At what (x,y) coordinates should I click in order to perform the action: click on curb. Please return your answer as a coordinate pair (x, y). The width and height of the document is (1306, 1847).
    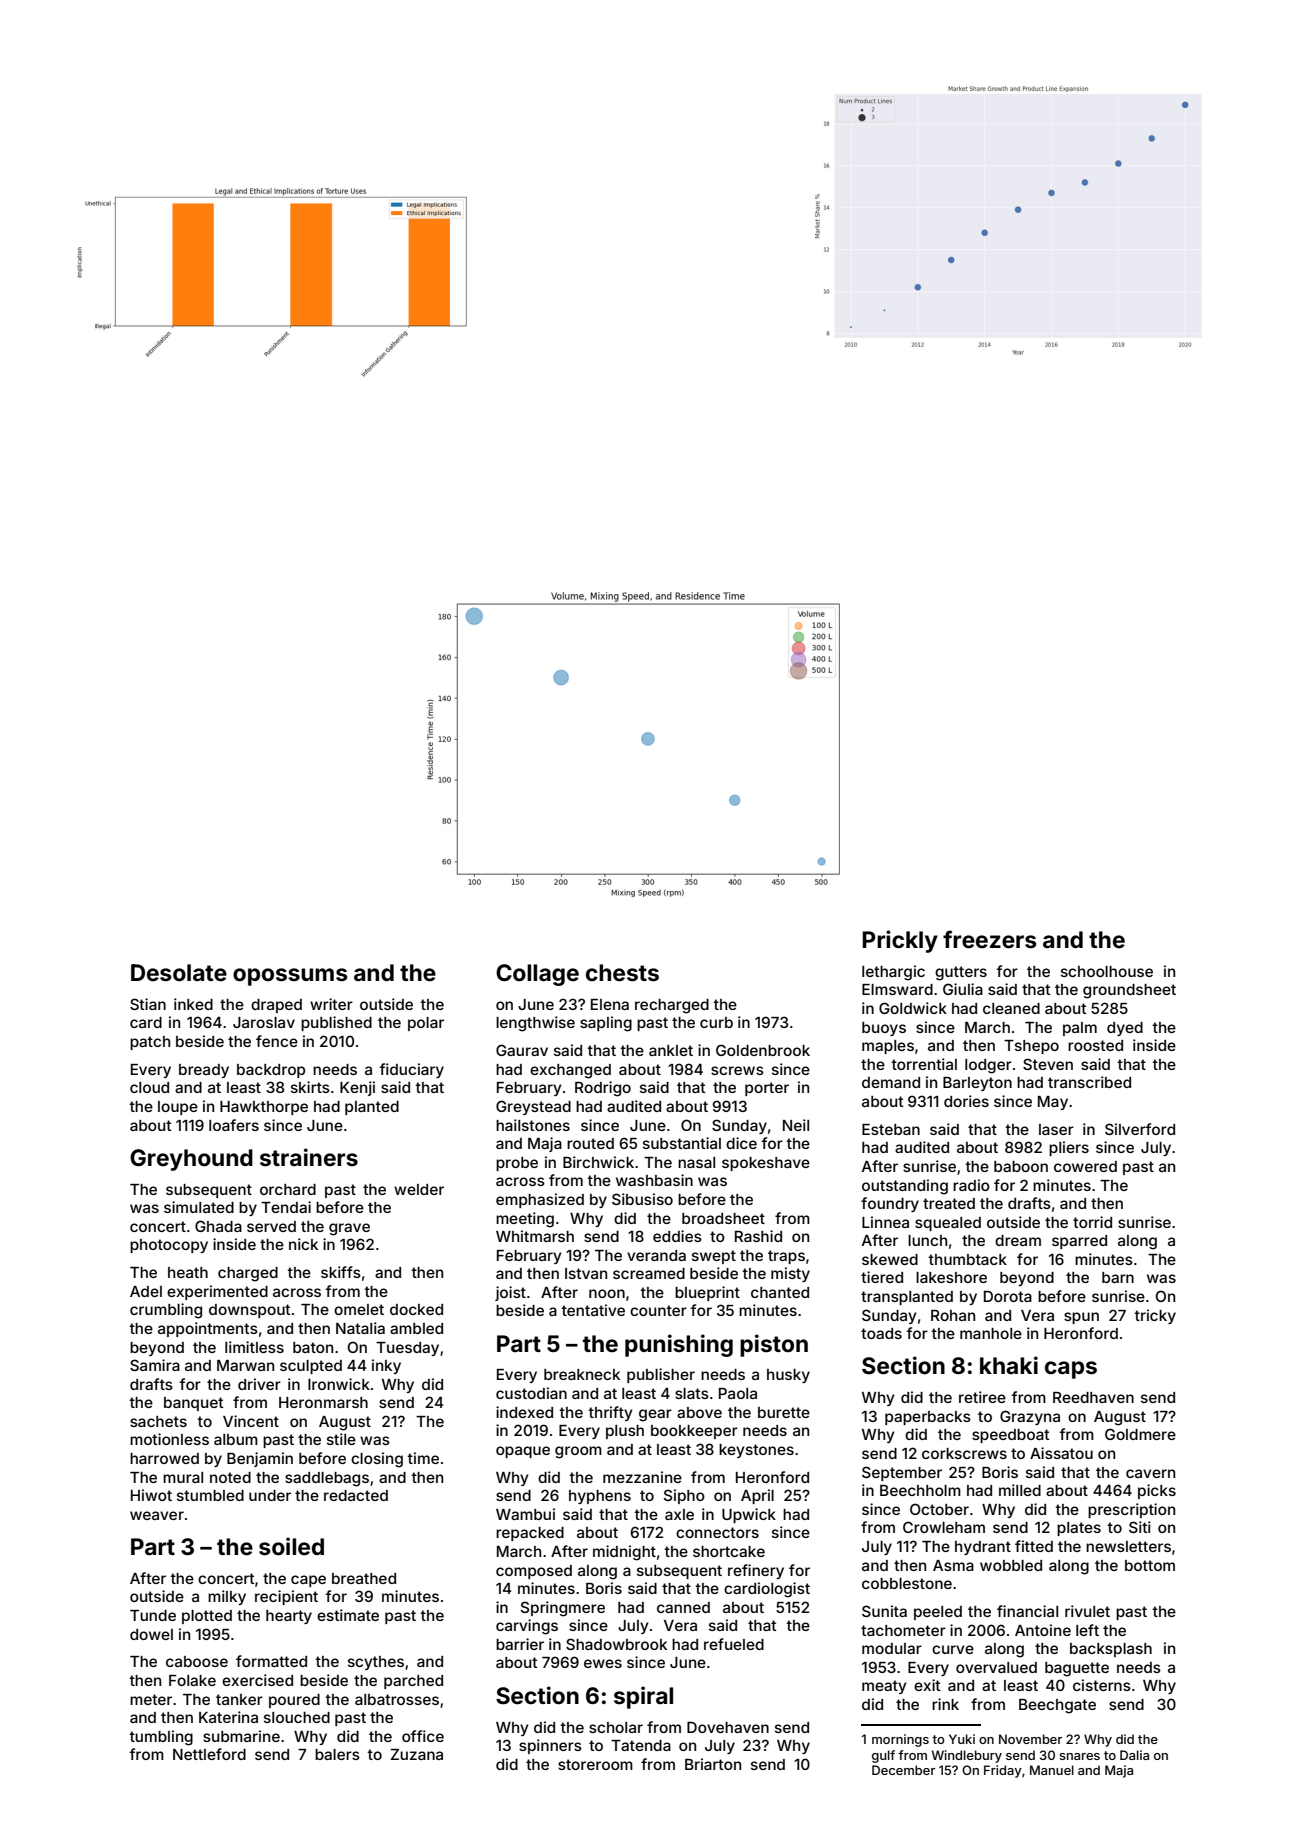
    Looking at the image, I should click on (716, 1022).
